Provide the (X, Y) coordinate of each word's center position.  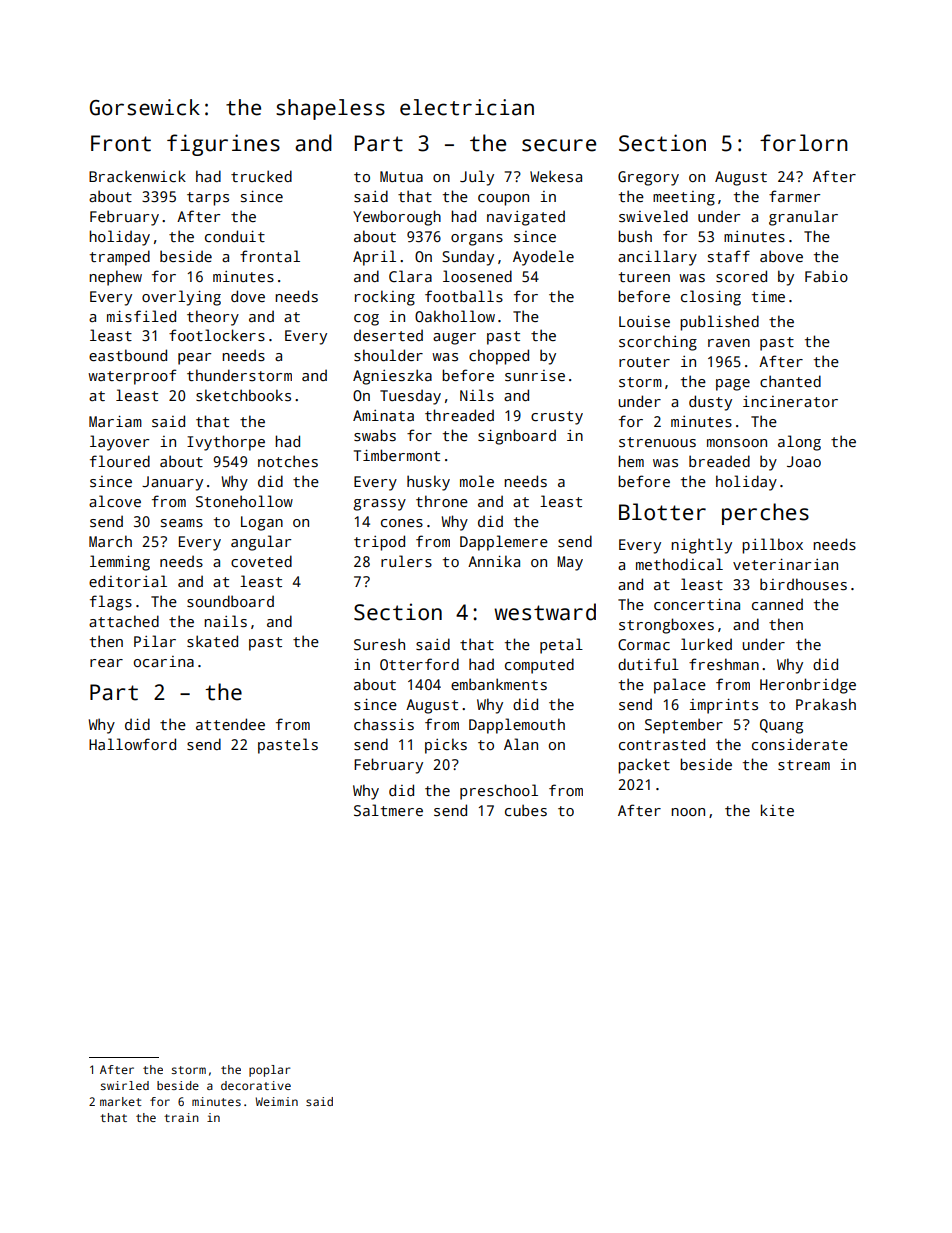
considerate (800, 744)
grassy (379, 505)
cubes (526, 810)
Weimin (276, 1101)
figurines (223, 145)
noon (688, 812)
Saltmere (388, 810)
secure (559, 145)
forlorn (804, 143)
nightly (701, 546)
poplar (269, 1071)
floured (120, 461)
